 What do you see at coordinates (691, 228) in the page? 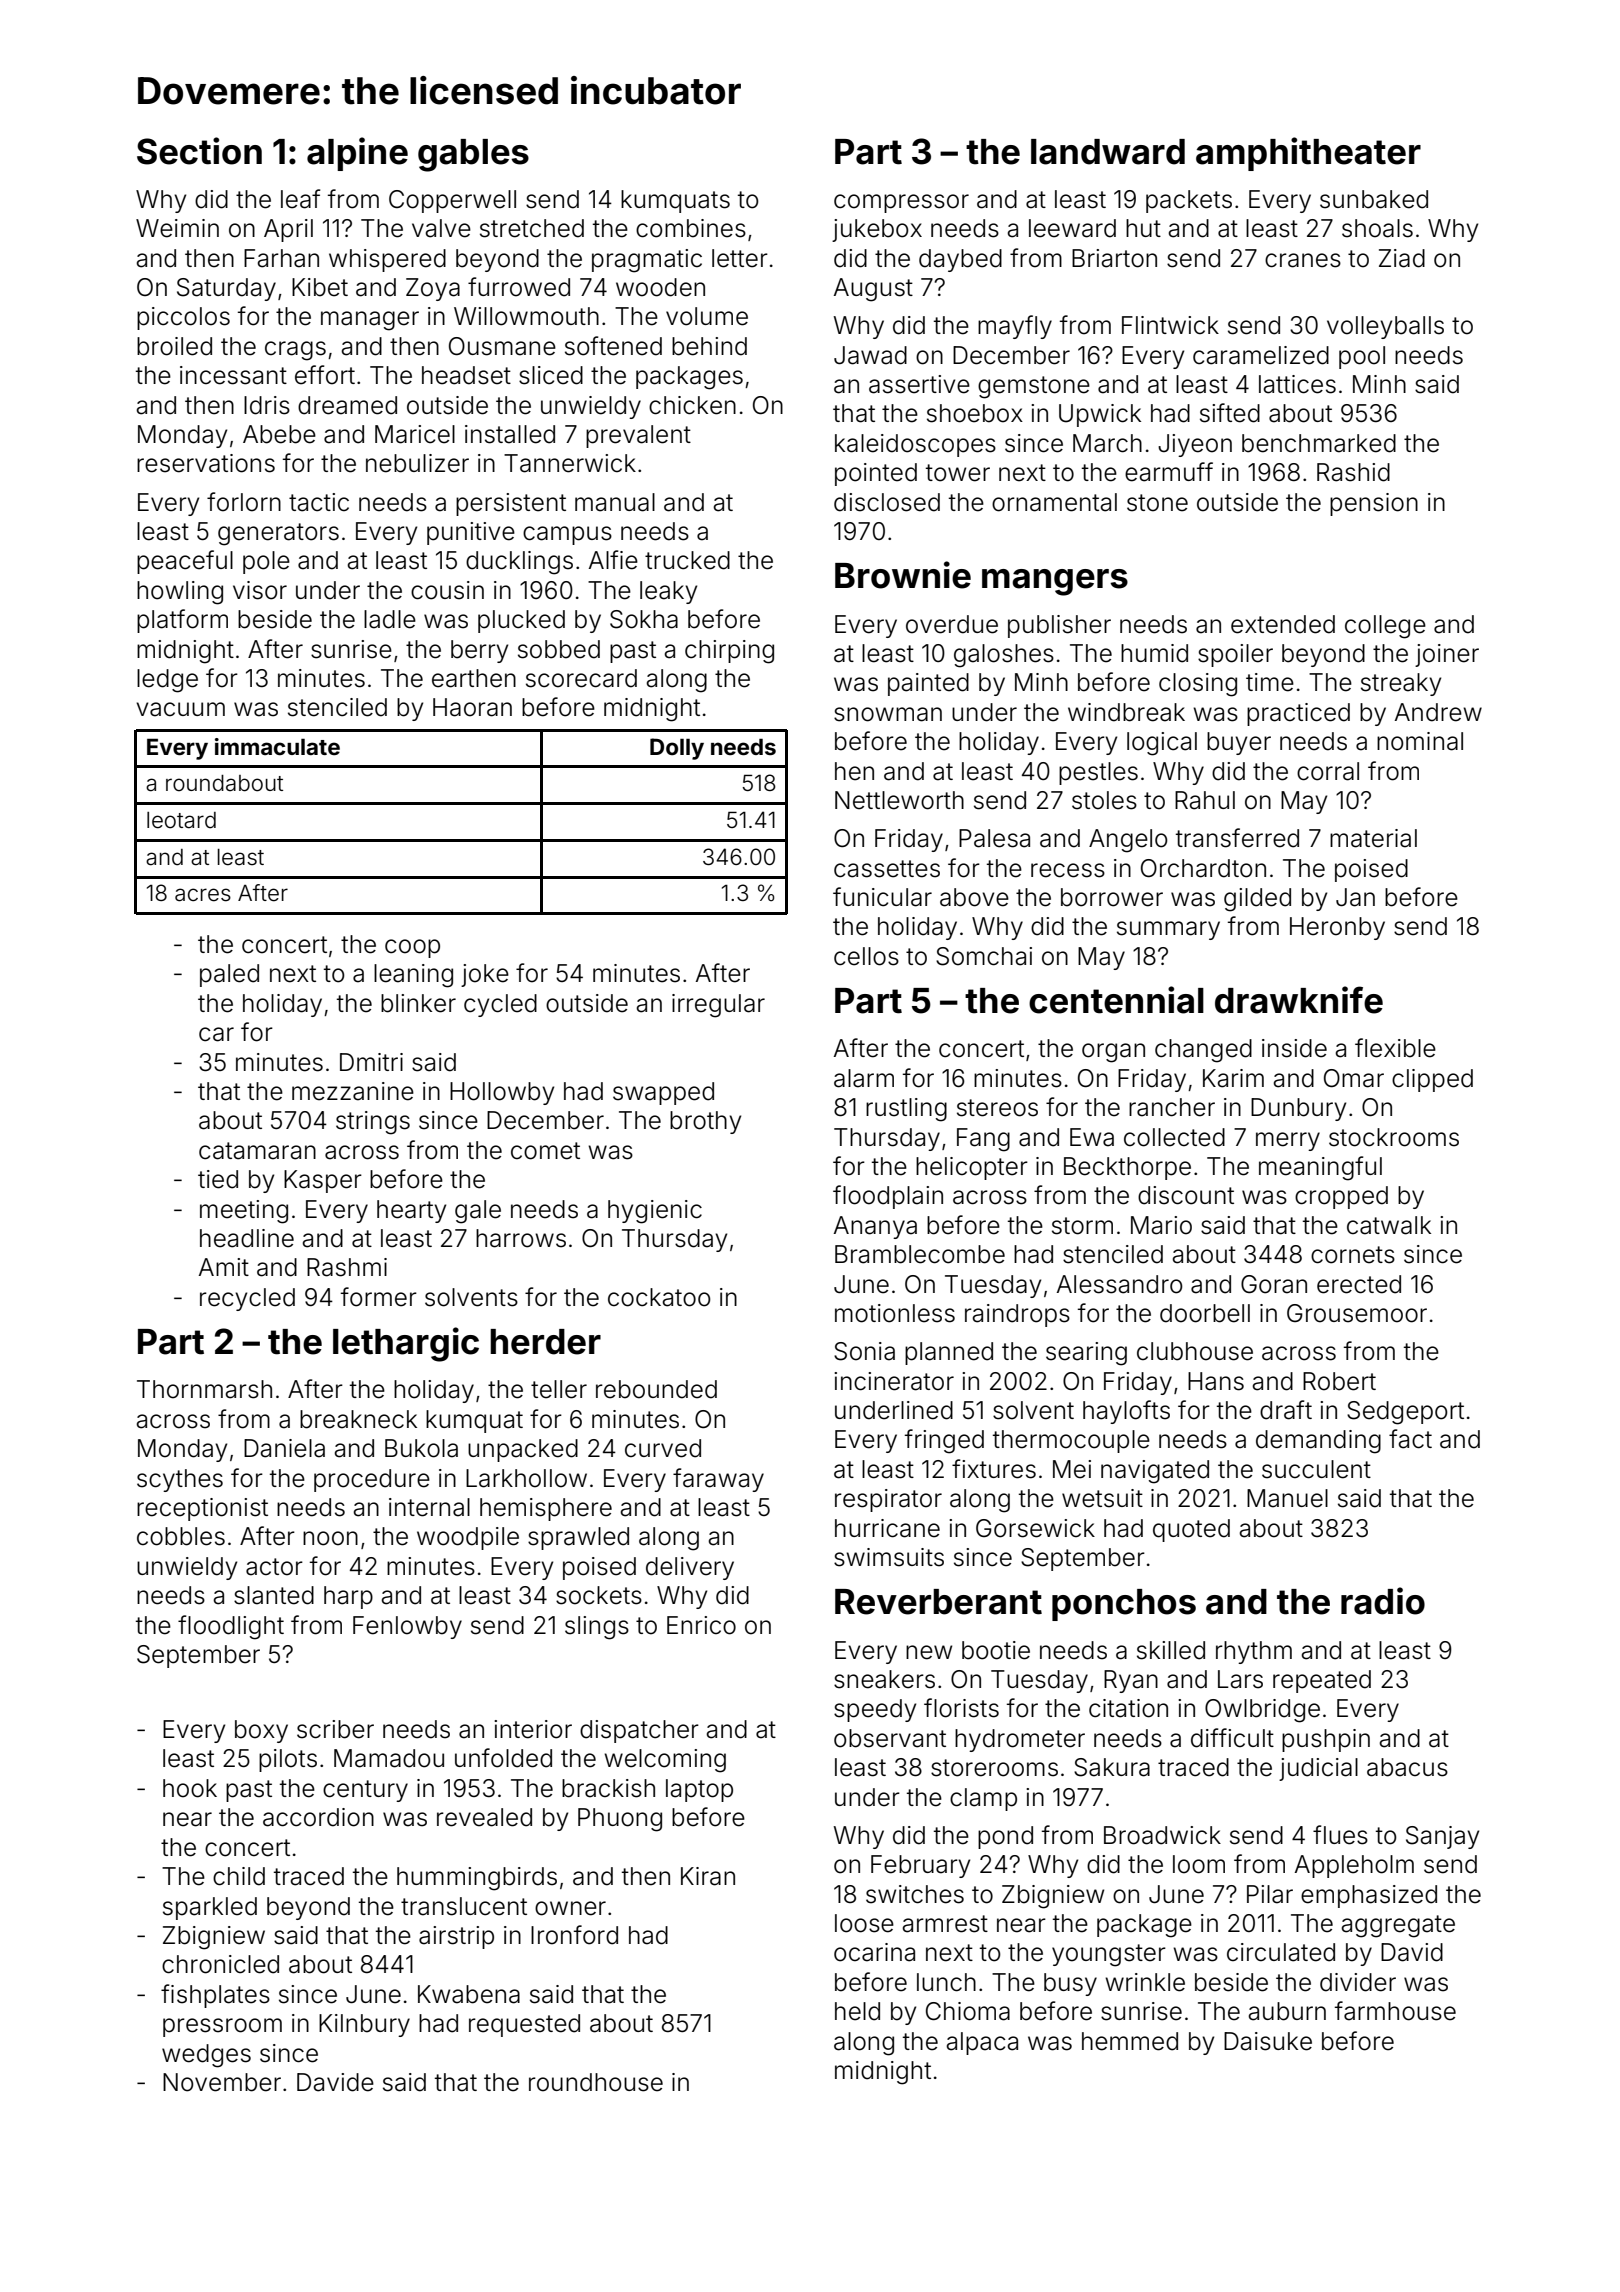
I see `combines` at bounding box center [691, 228].
